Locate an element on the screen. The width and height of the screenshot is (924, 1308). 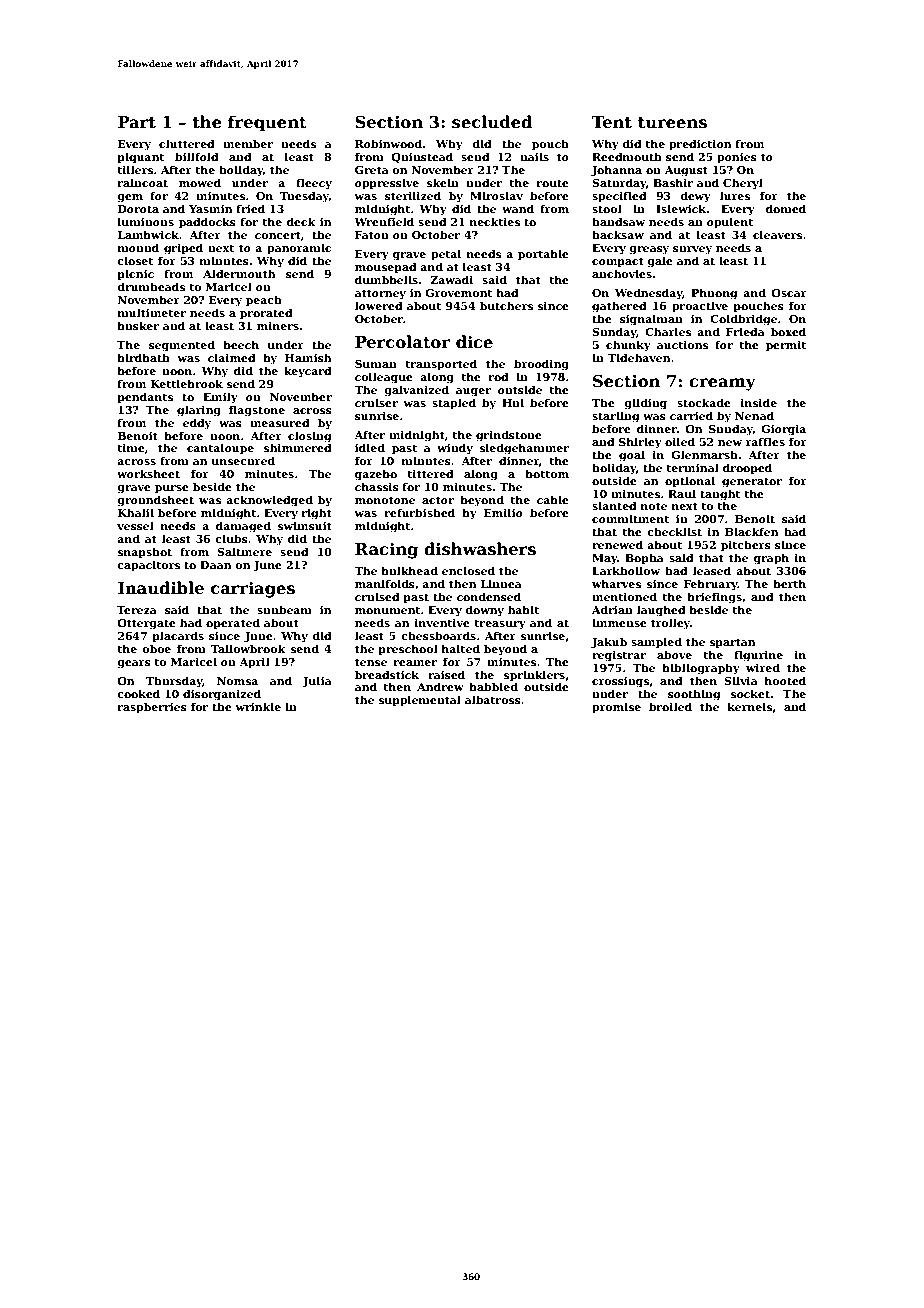
Aldermouth is located at coordinates (239, 273).
